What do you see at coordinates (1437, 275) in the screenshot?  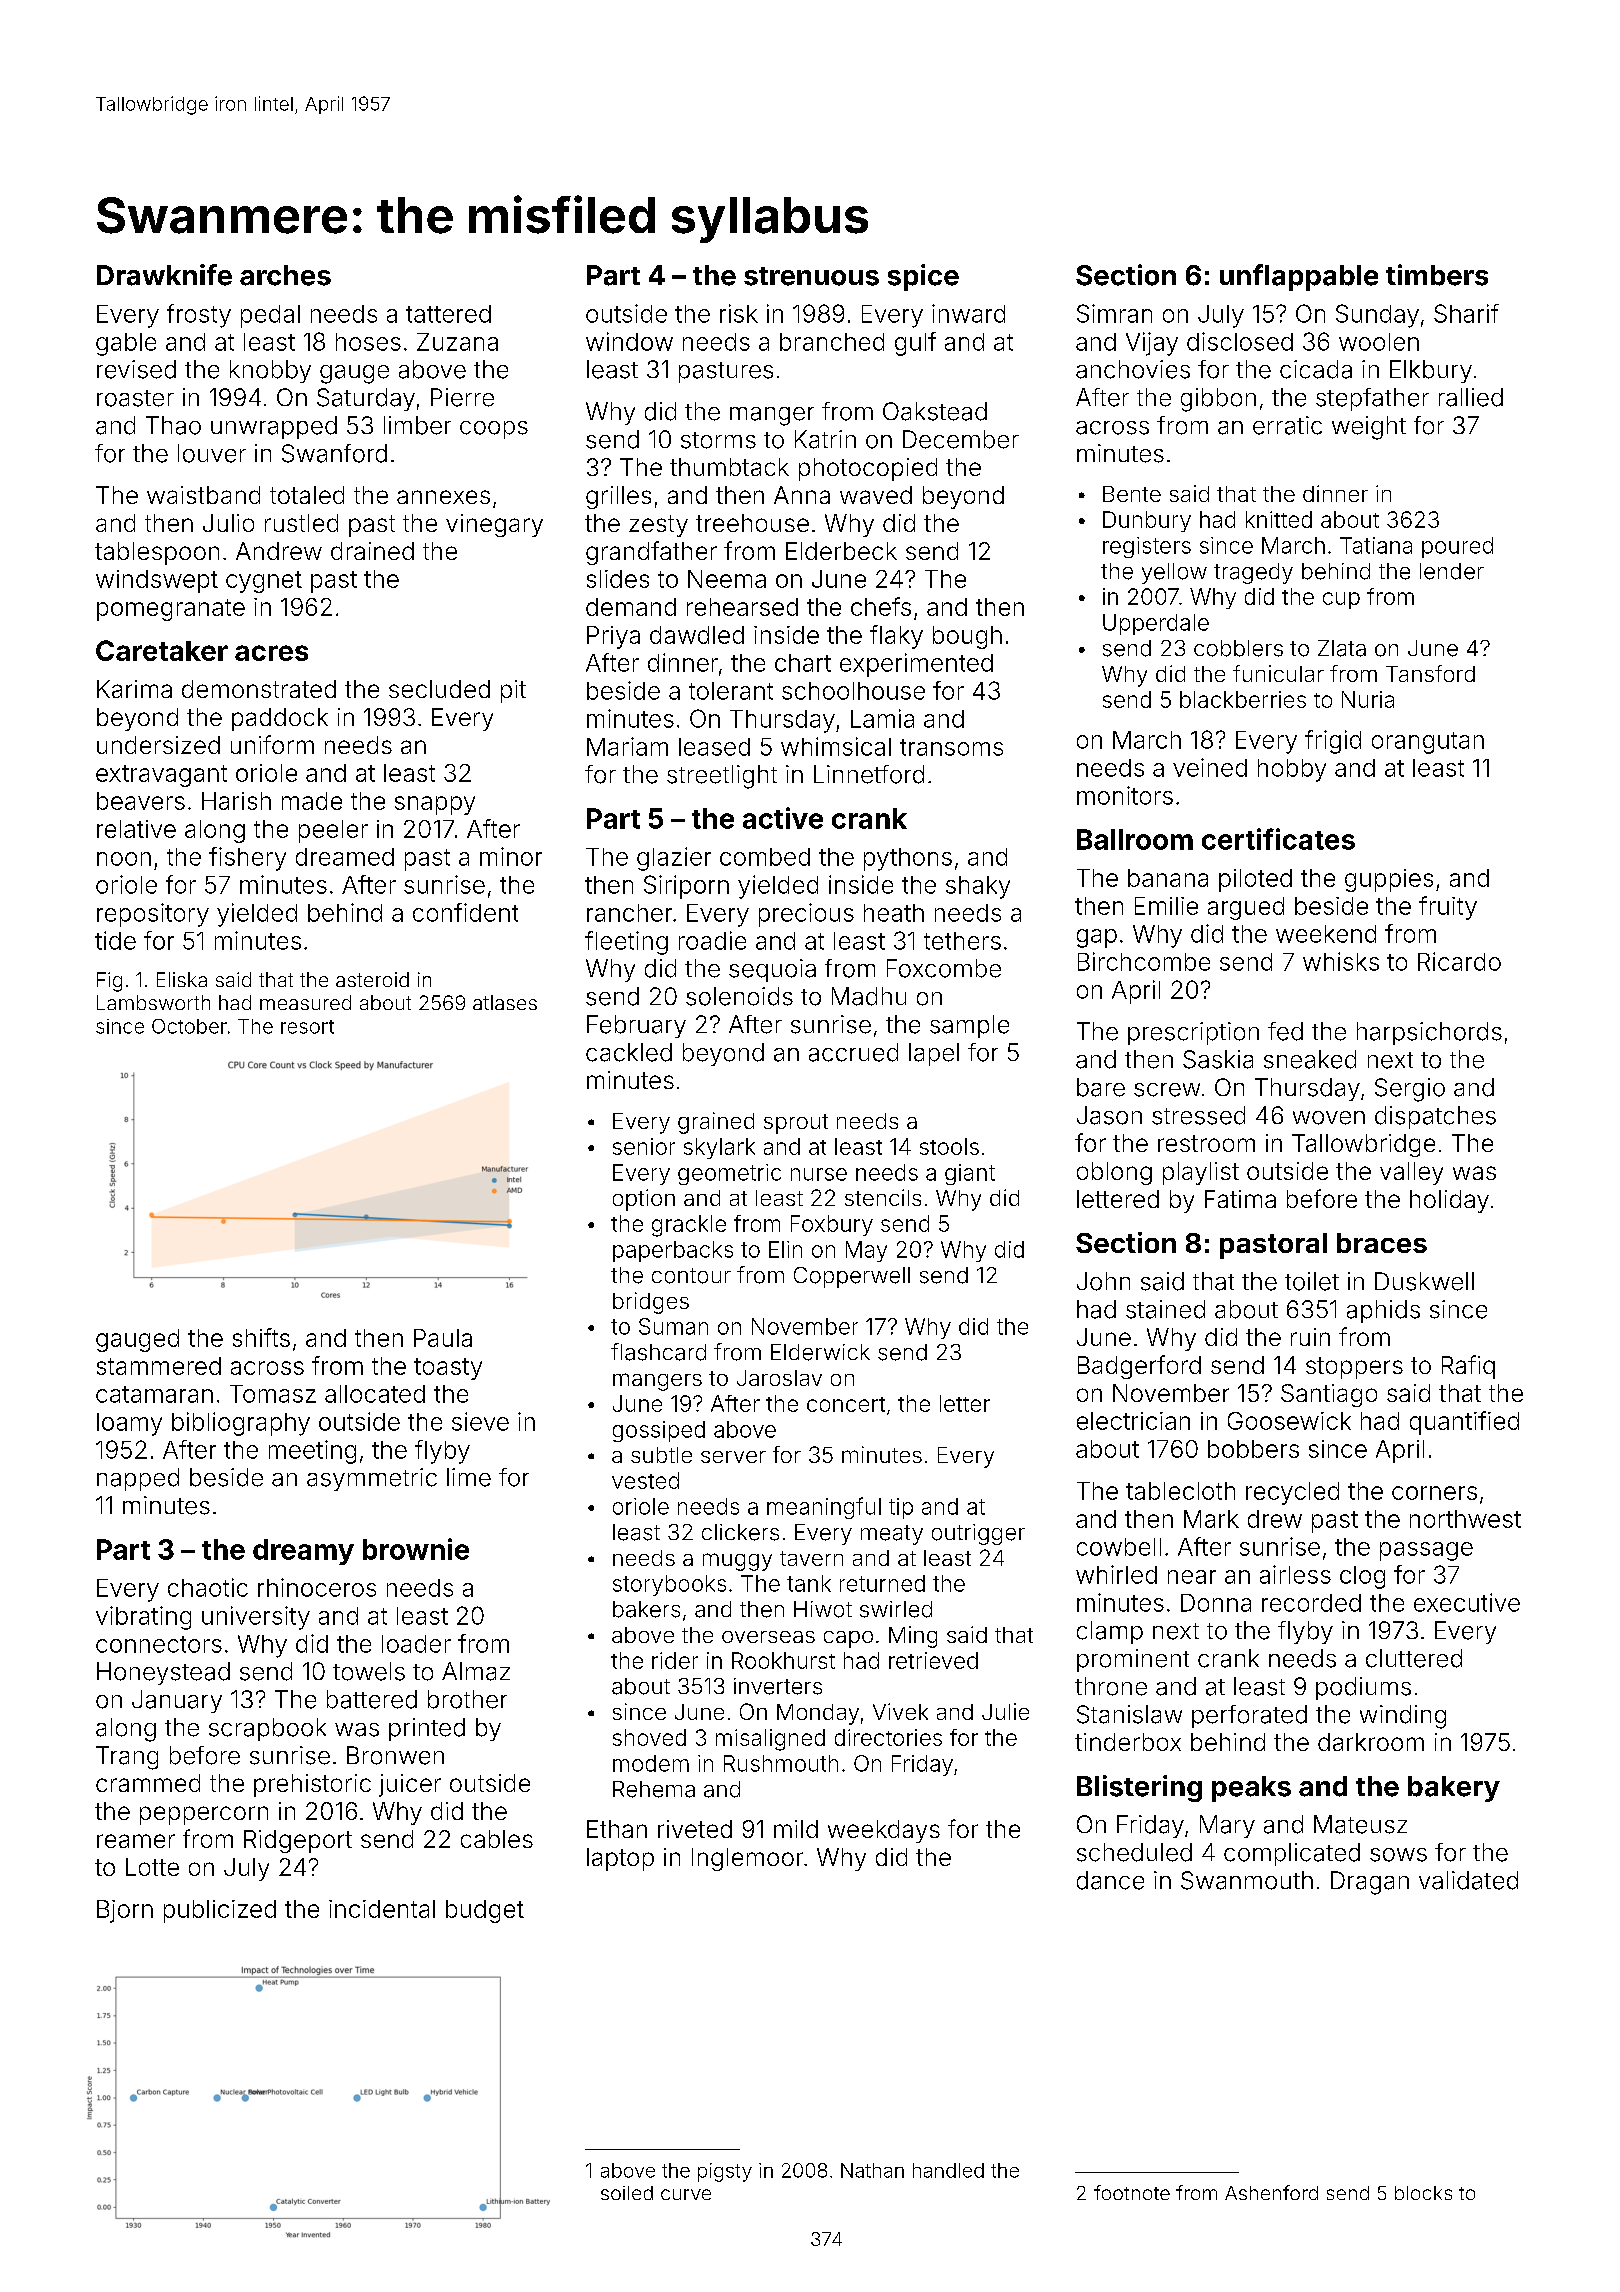 I see `timbers` at bounding box center [1437, 275].
